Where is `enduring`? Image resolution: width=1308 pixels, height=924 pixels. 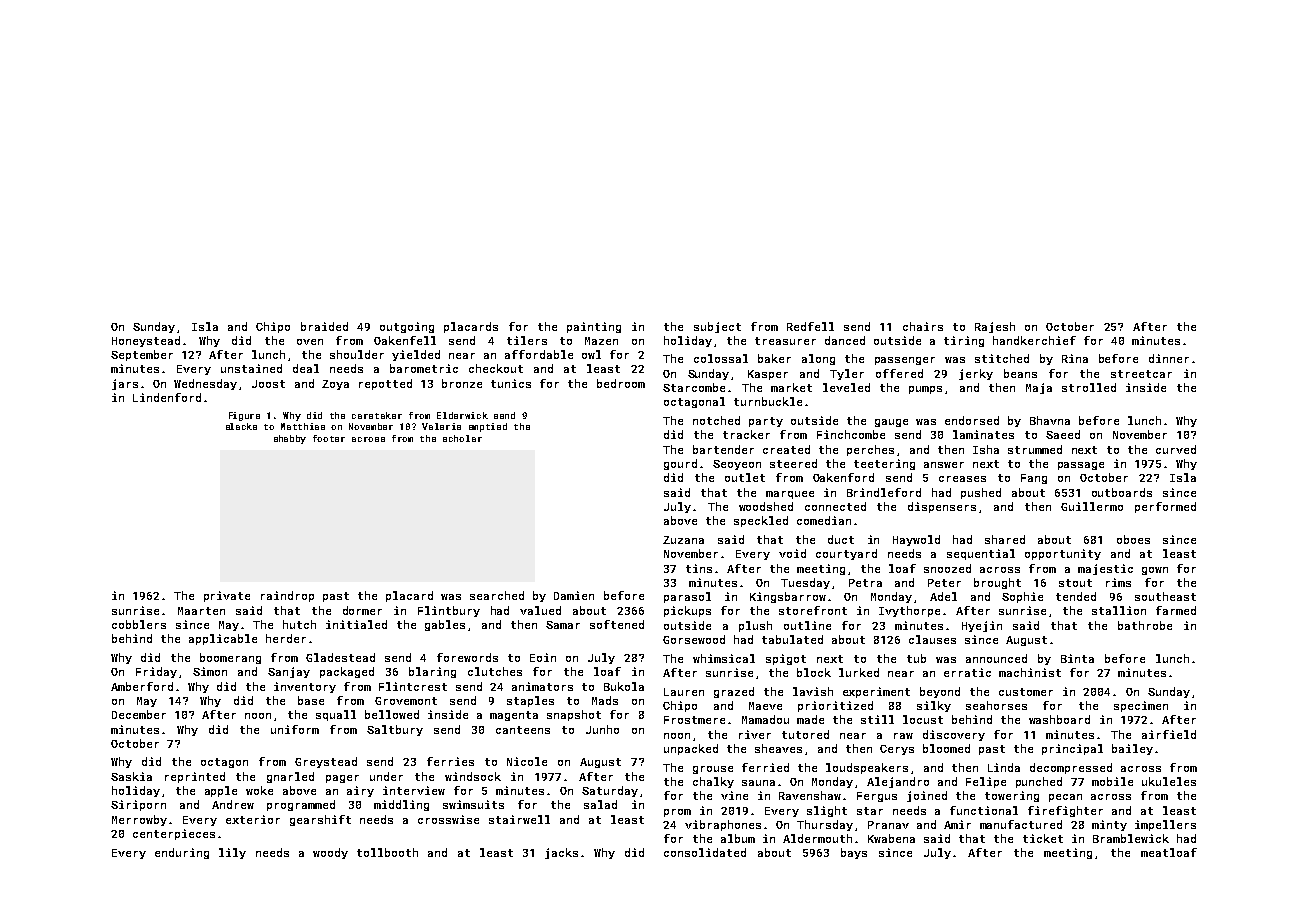 enduring is located at coordinates (182, 853).
